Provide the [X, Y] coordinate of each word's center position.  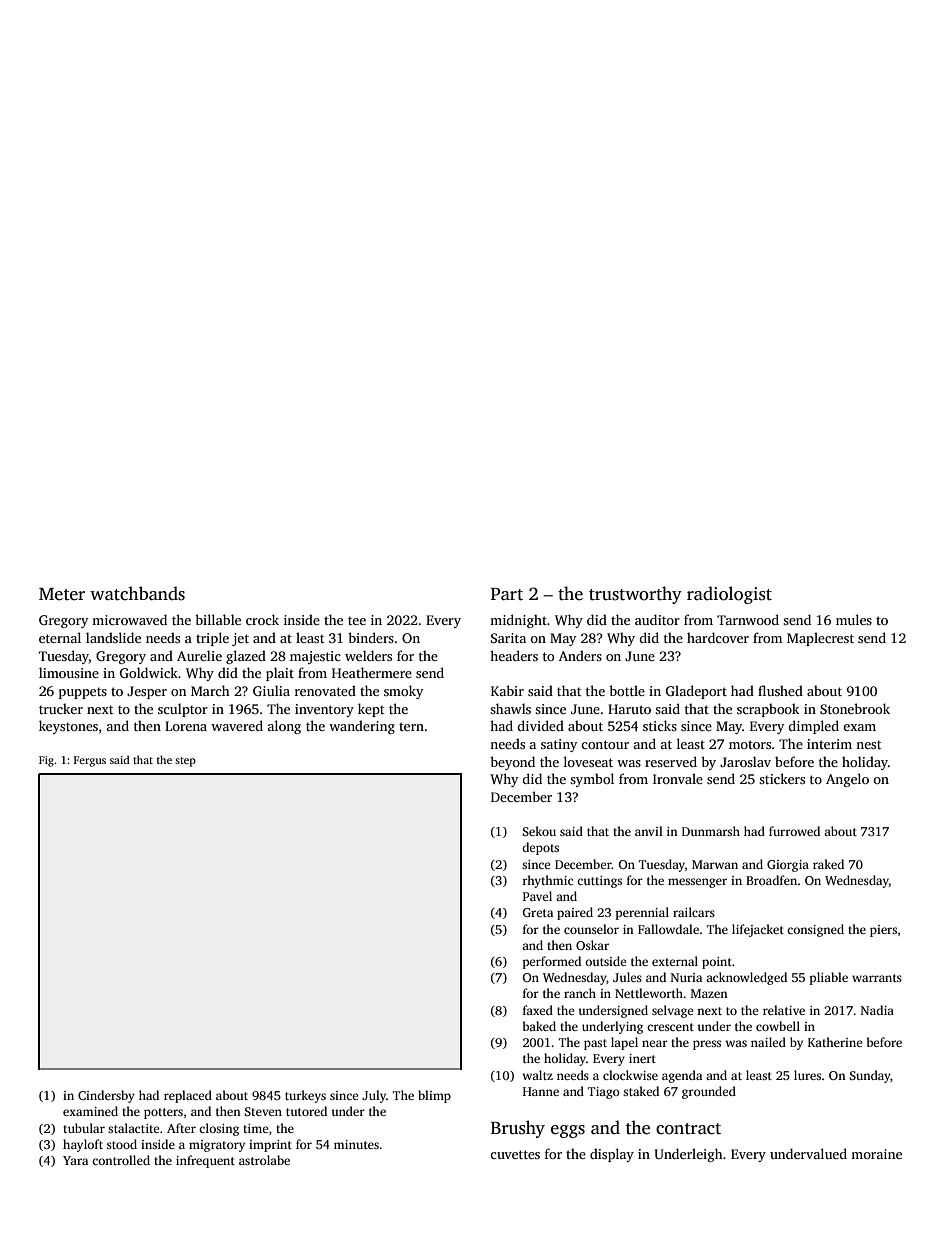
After [181, 1128]
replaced [188, 1096]
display [612, 1155]
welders [368, 655]
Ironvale [678, 778]
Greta [537, 912]
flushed [780, 690]
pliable [828, 978]
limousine [69, 672]
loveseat [588, 761]
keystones [68, 727]
